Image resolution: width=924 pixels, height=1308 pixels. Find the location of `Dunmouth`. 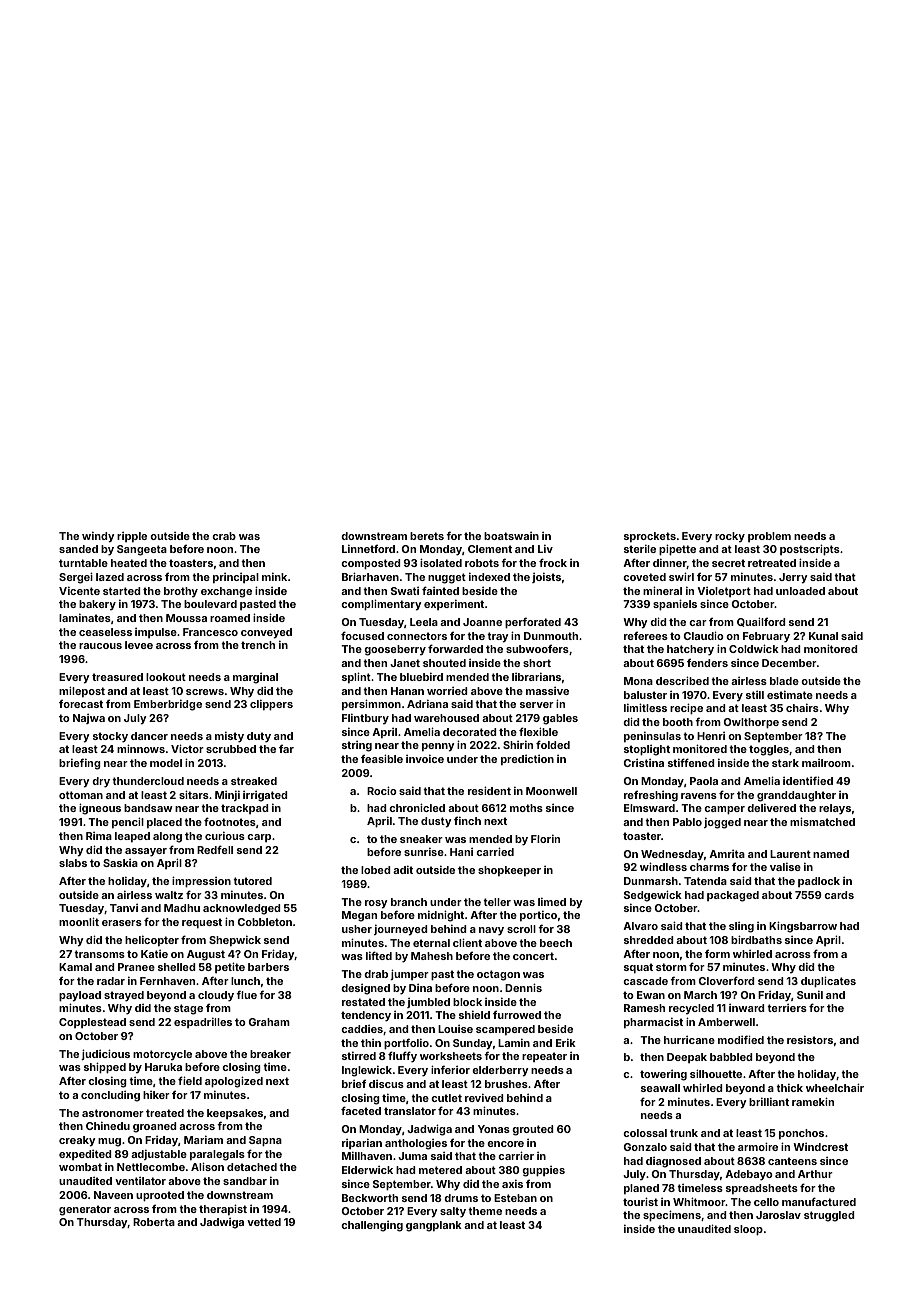

Dunmouth is located at coordinates (551, 636).
